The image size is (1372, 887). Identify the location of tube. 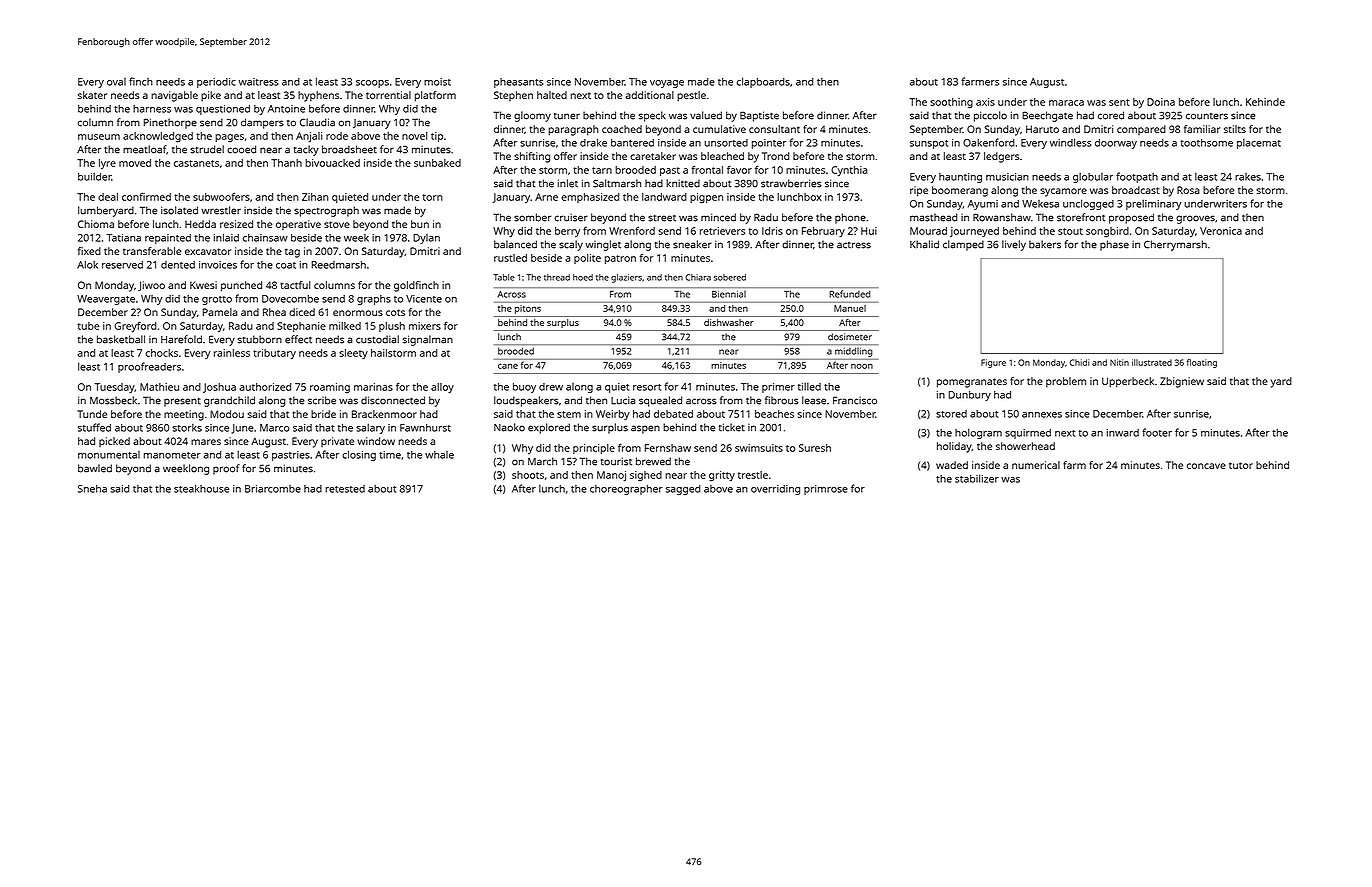
(89, 326).
